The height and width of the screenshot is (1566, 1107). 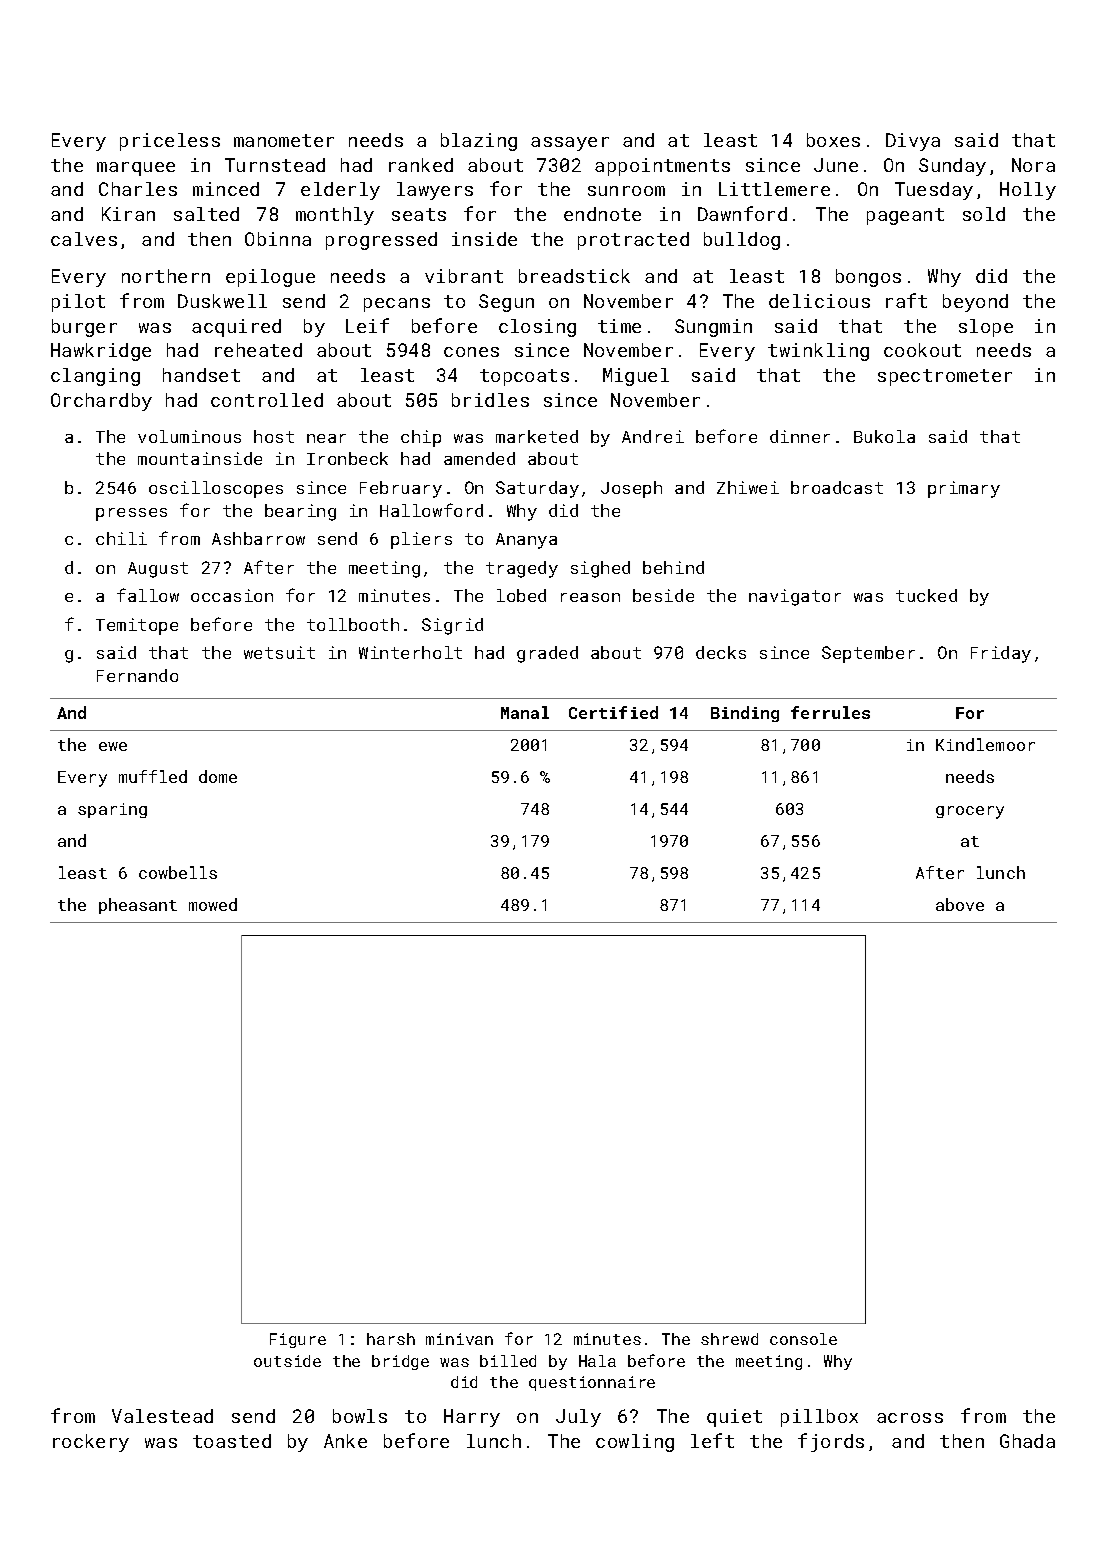 What do you see at coordinates (597, 1361) in the screenshot?
I see `Hala` at bounding box center [597, 1361].
